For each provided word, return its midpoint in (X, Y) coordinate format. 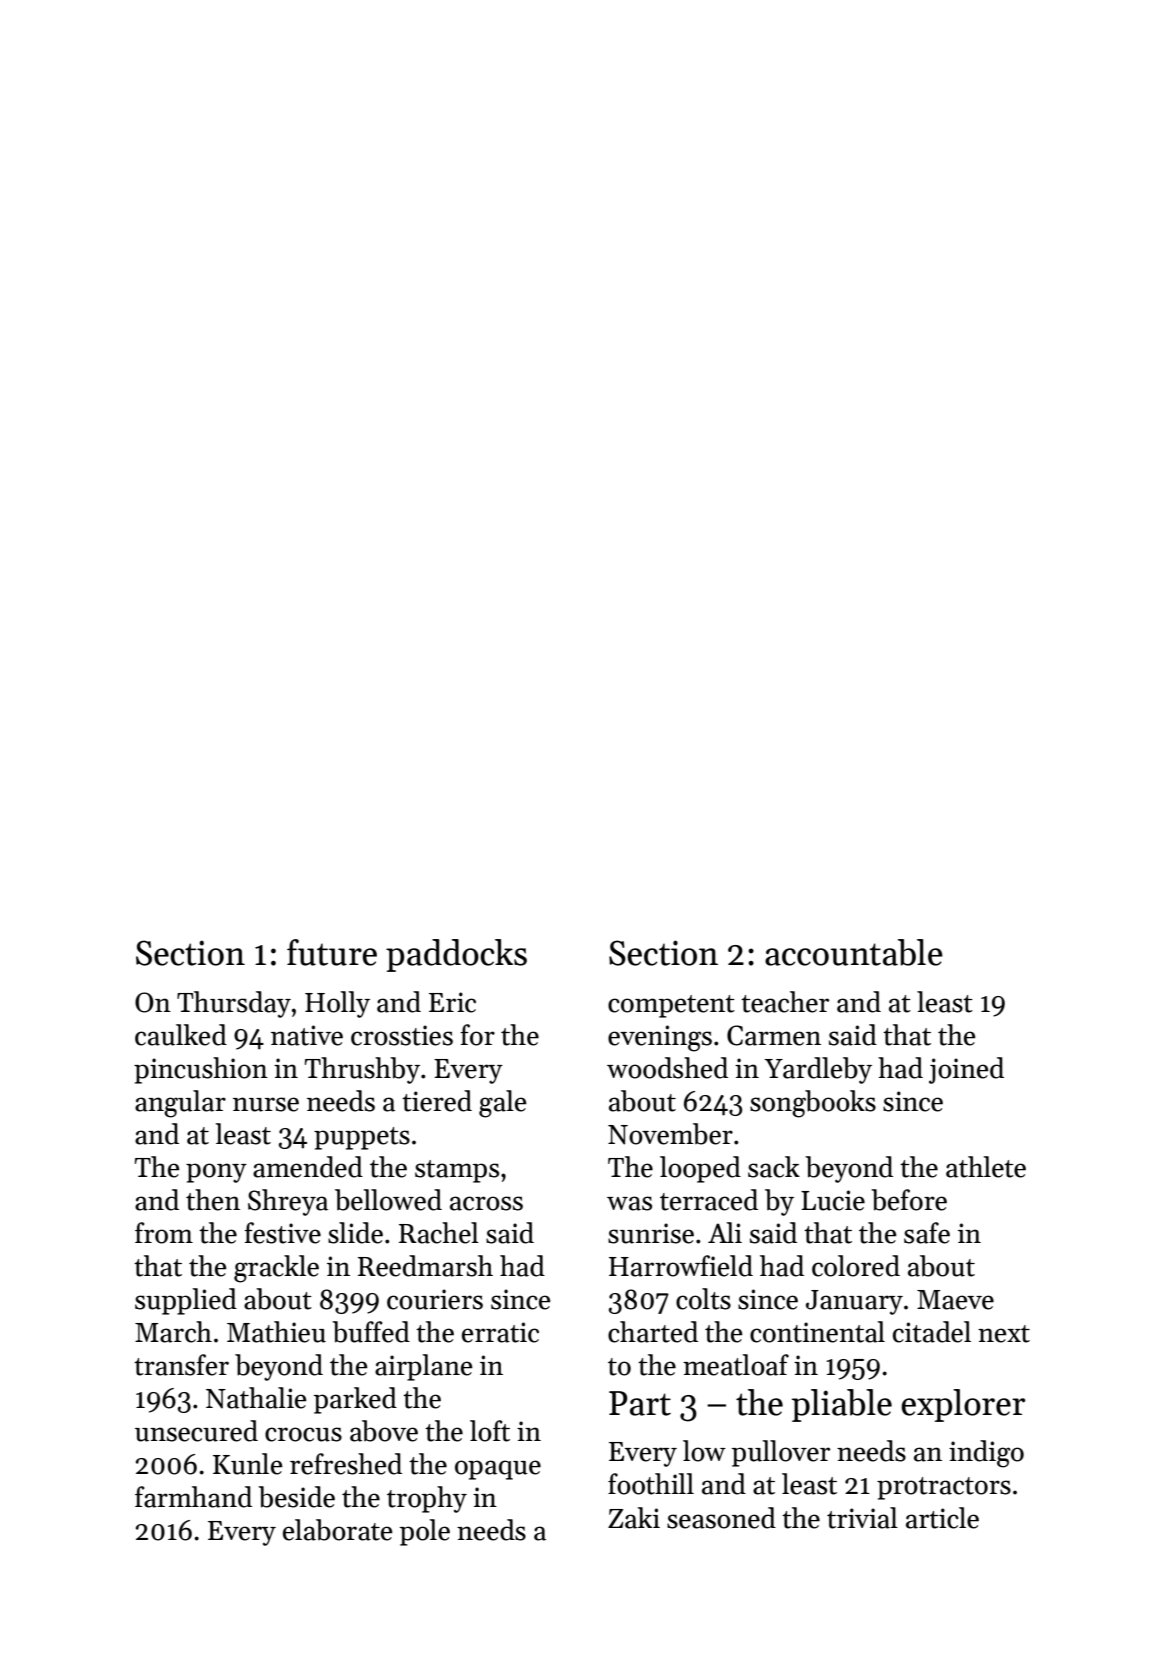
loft (490, 1431)
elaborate (338, 1530)
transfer (181, 1365)
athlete (986, 1167)
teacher (785, 1002)
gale (503, 1104)
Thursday (234, 1004)
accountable (854, 952)
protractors (944, 1488)
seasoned (721, 1518)
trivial (862, 1518)
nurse (266, 1104)
